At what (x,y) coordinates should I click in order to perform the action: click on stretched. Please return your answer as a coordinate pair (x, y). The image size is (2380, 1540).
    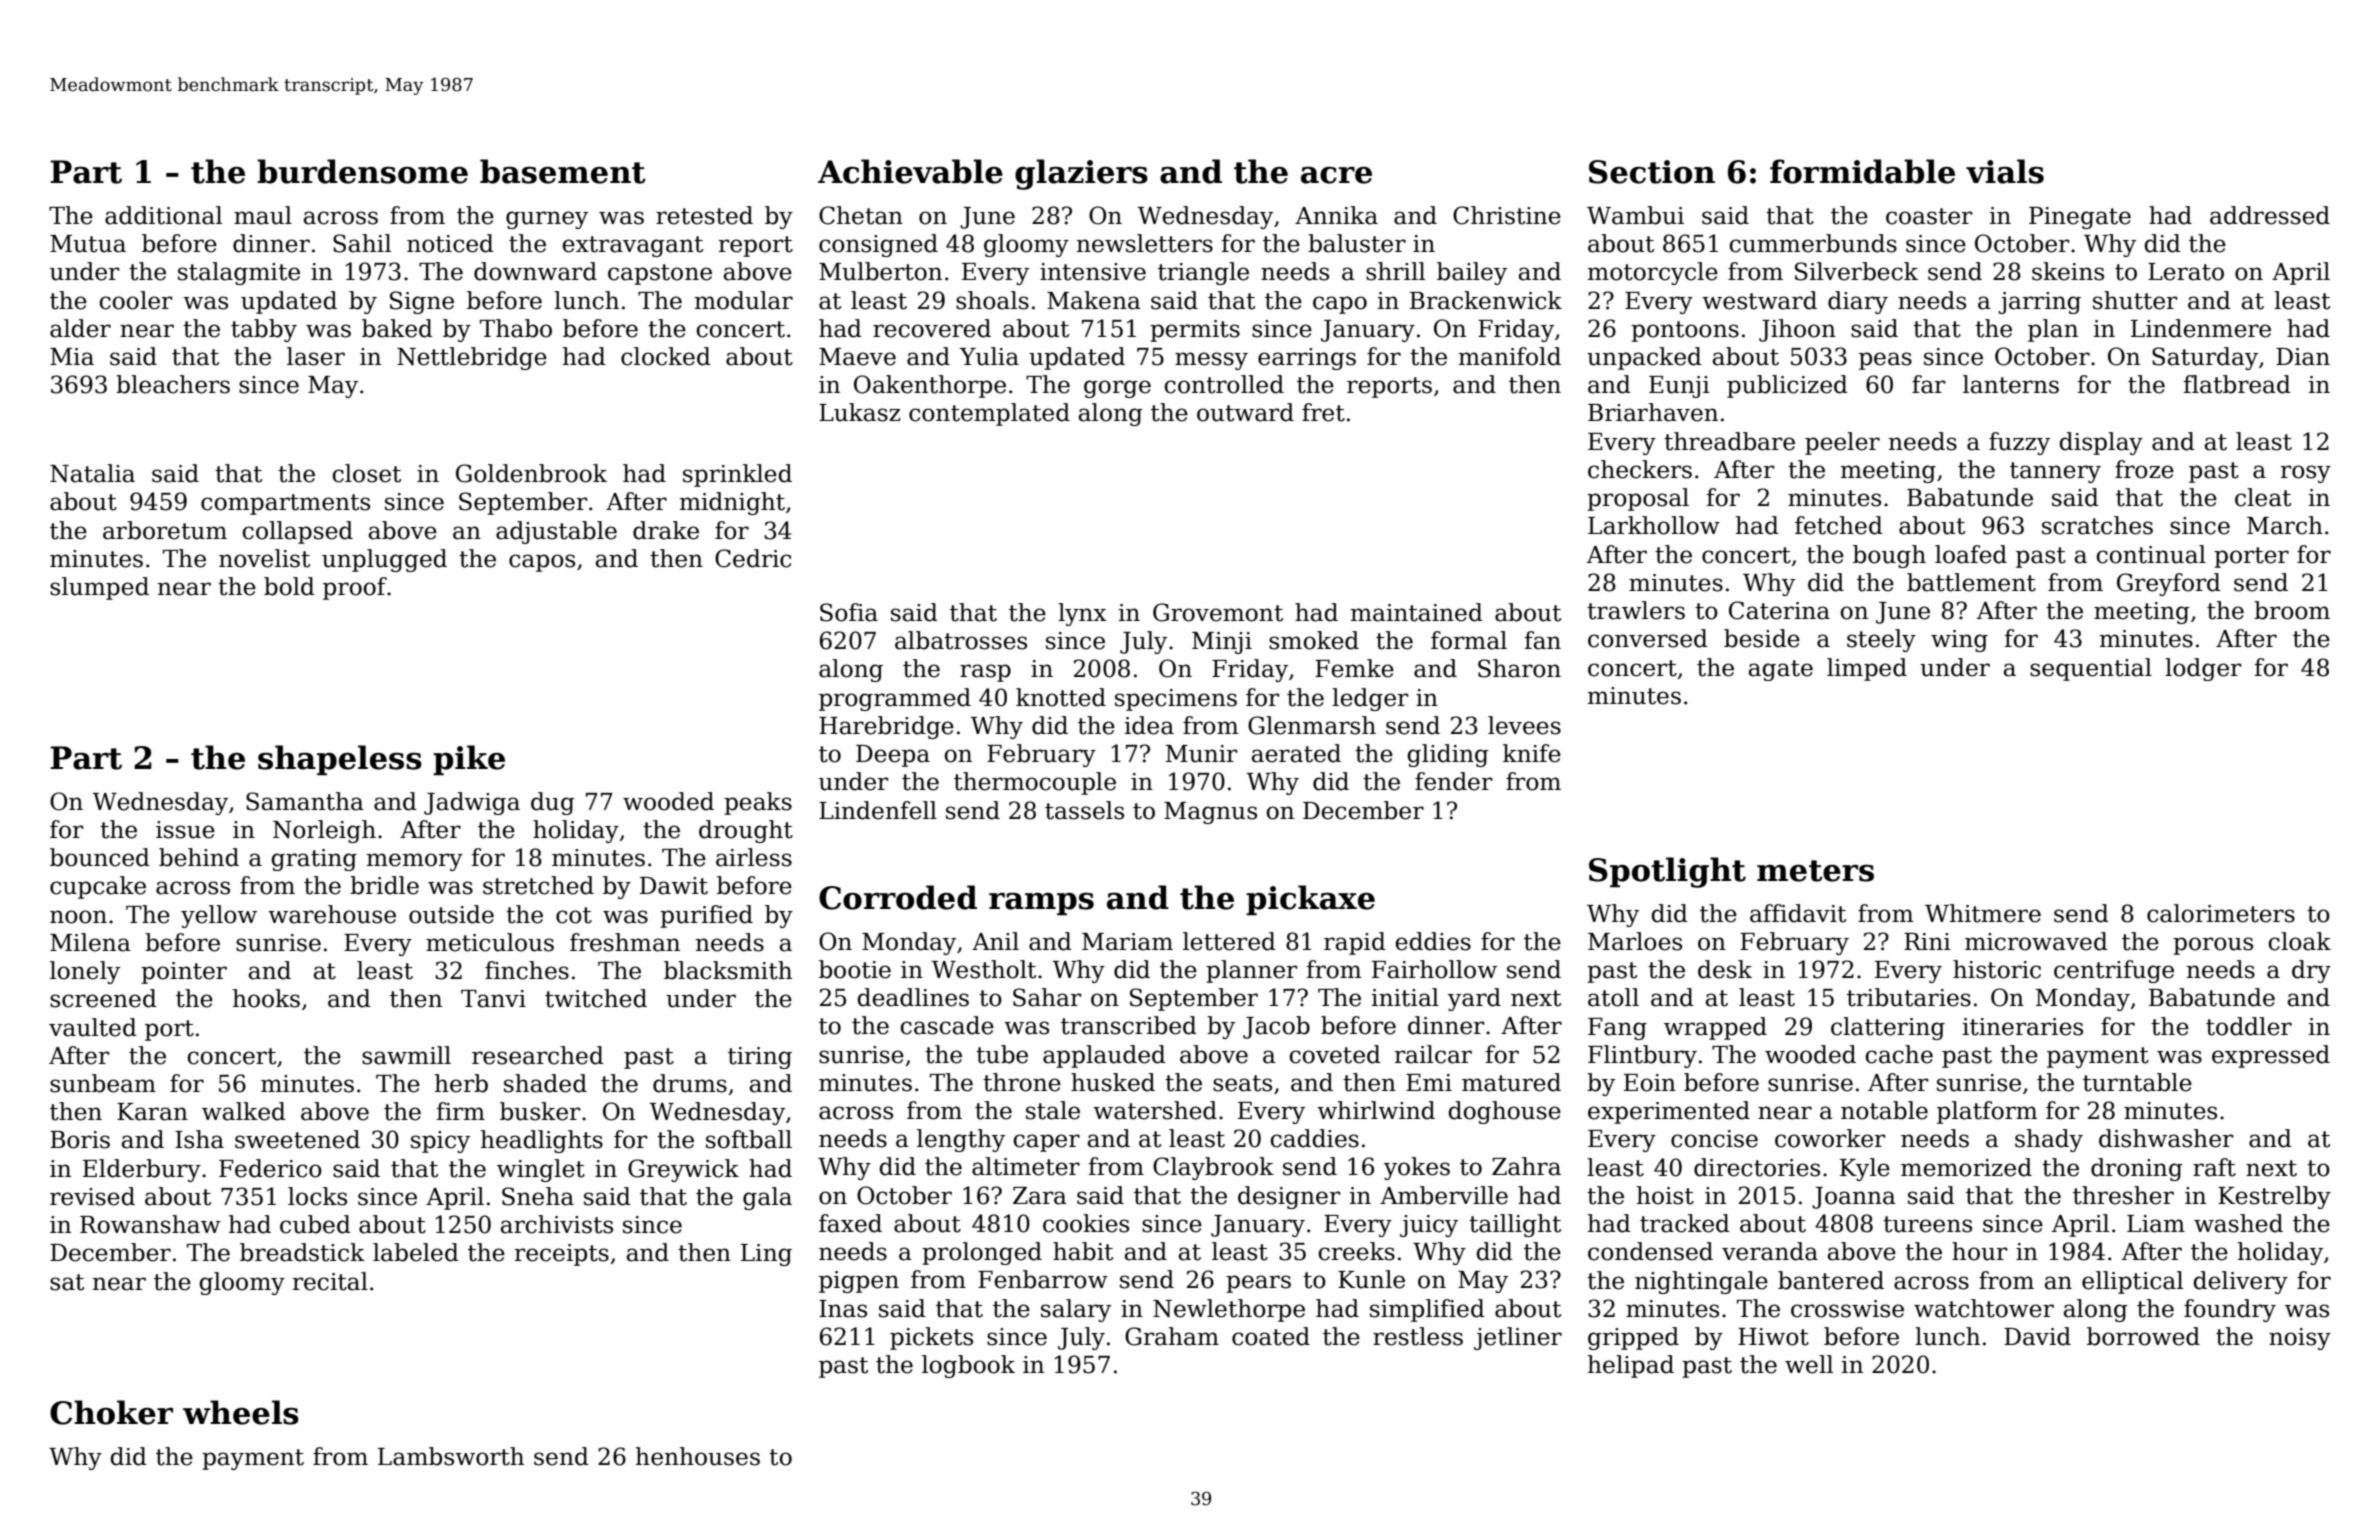
    Looking at the image, I should click on (538, 885).
